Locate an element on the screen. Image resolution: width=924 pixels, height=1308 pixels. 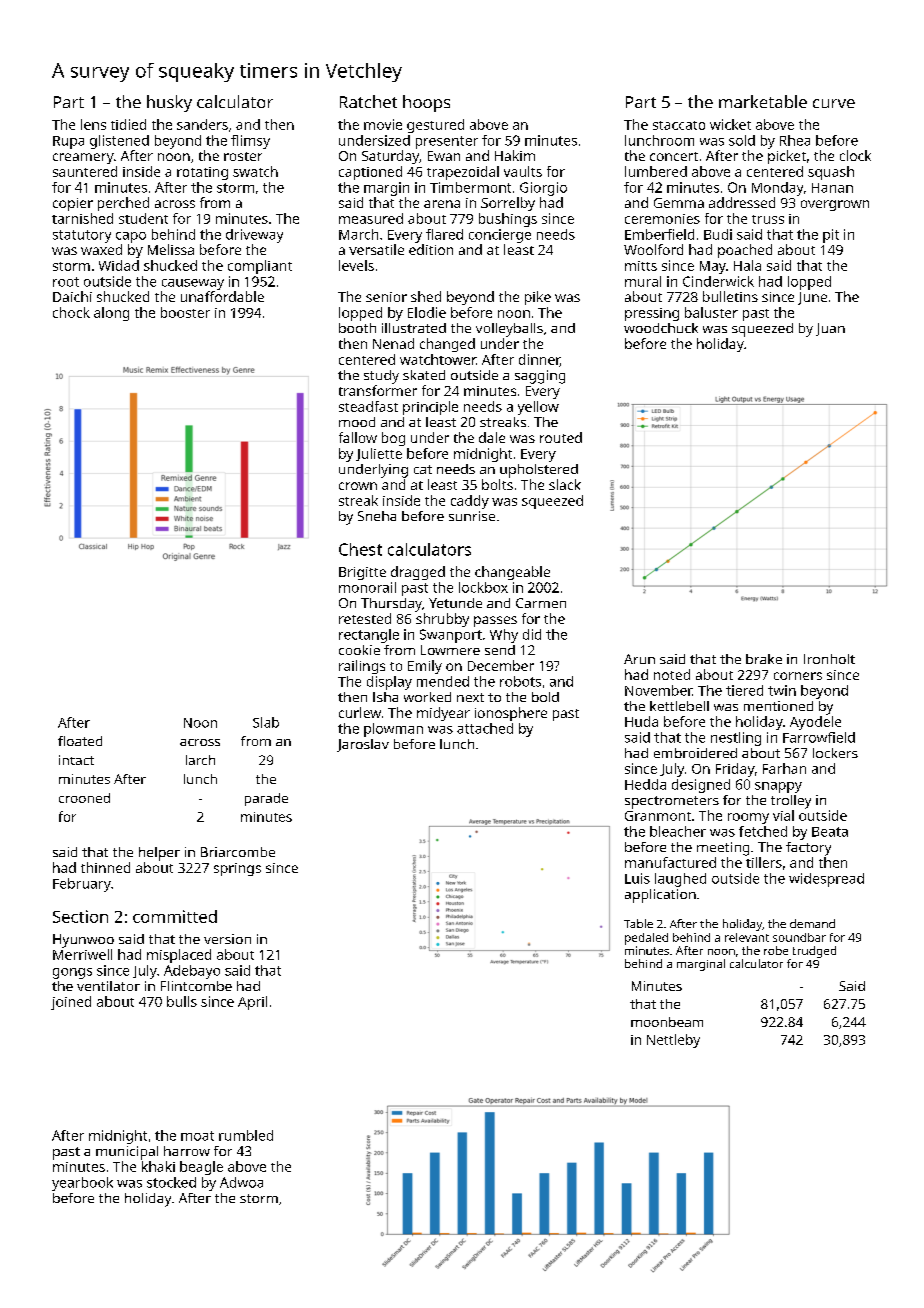
Brigitte is located at coordinates (362, 573).
